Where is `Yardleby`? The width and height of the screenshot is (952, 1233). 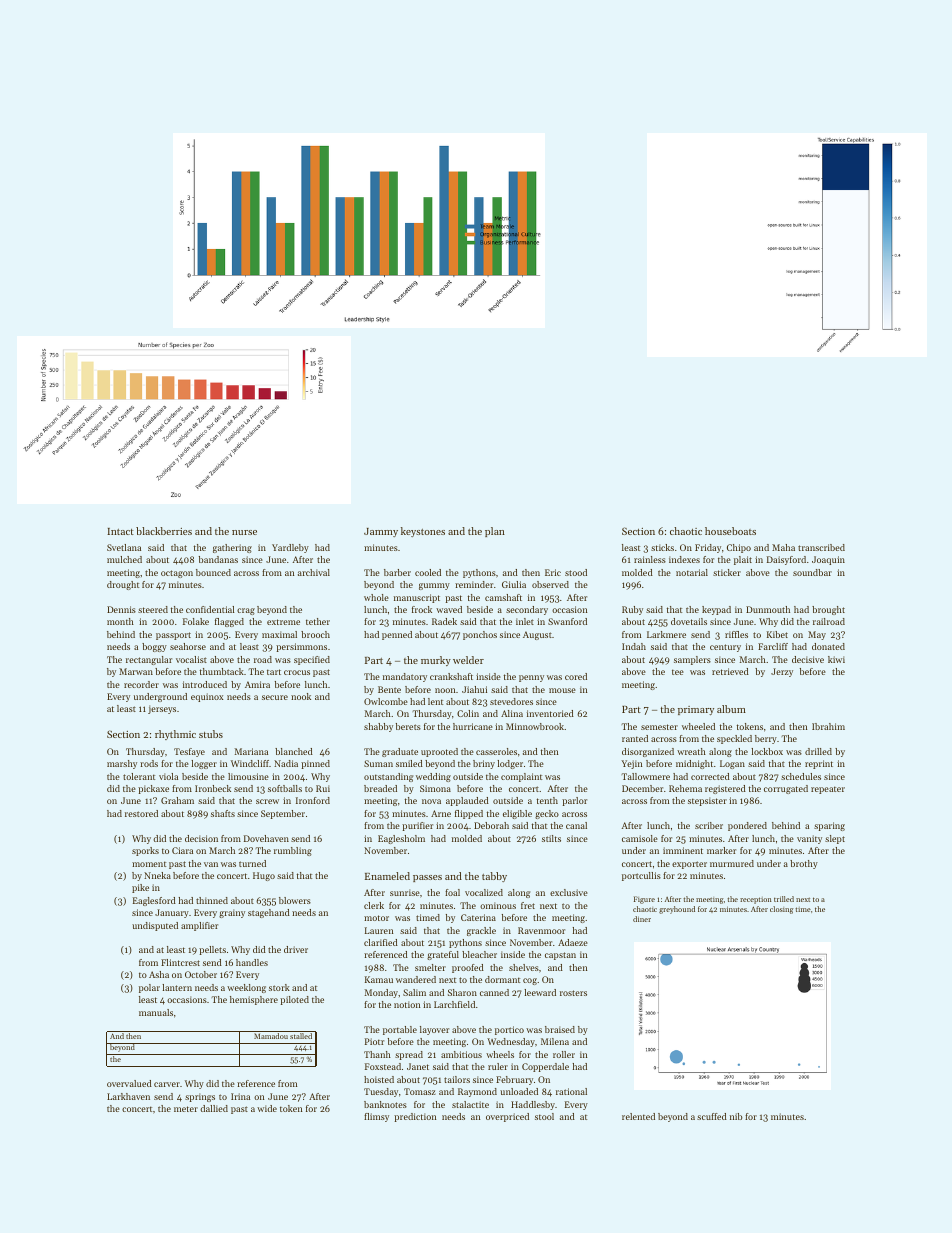 Yardleby is located at coordinates (290, 548).
